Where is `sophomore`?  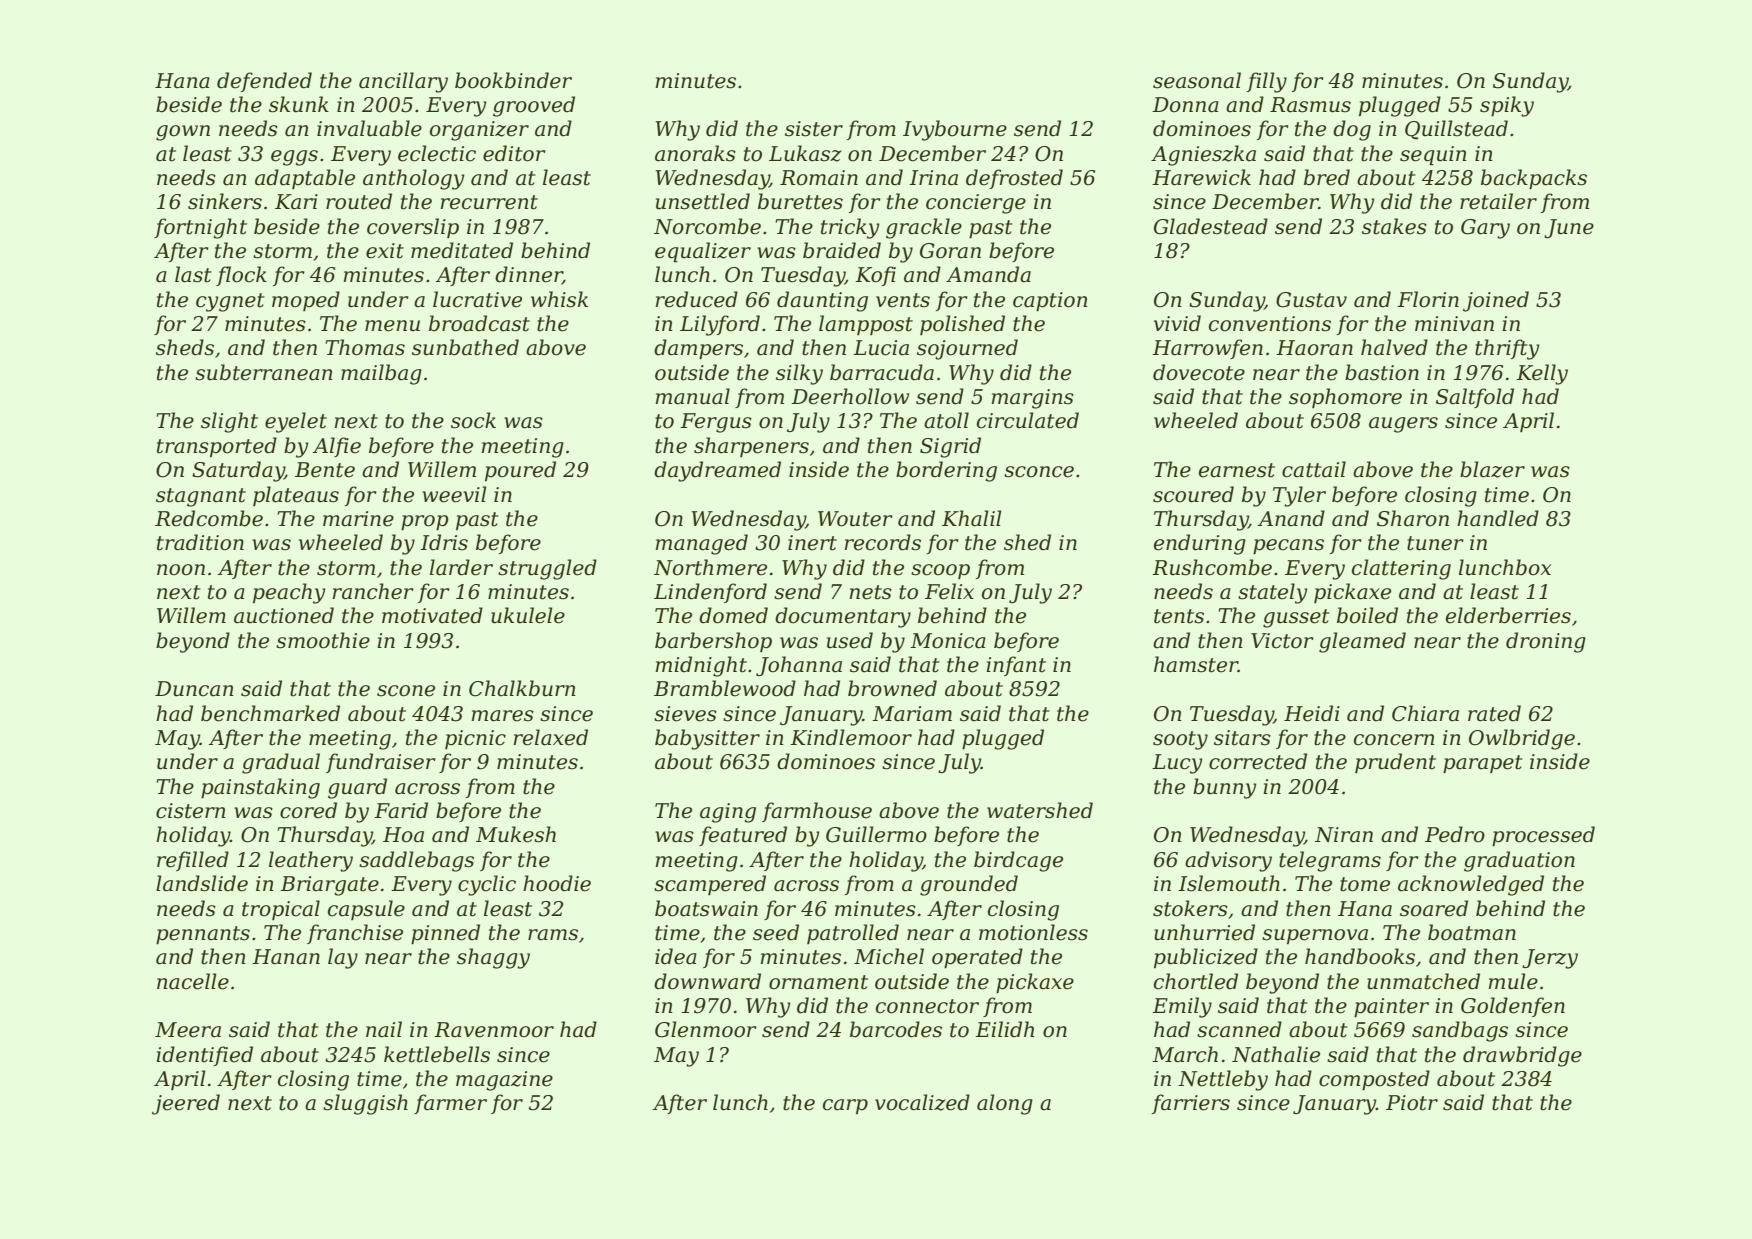 sophomore is located at coordinates (1345, 398).
